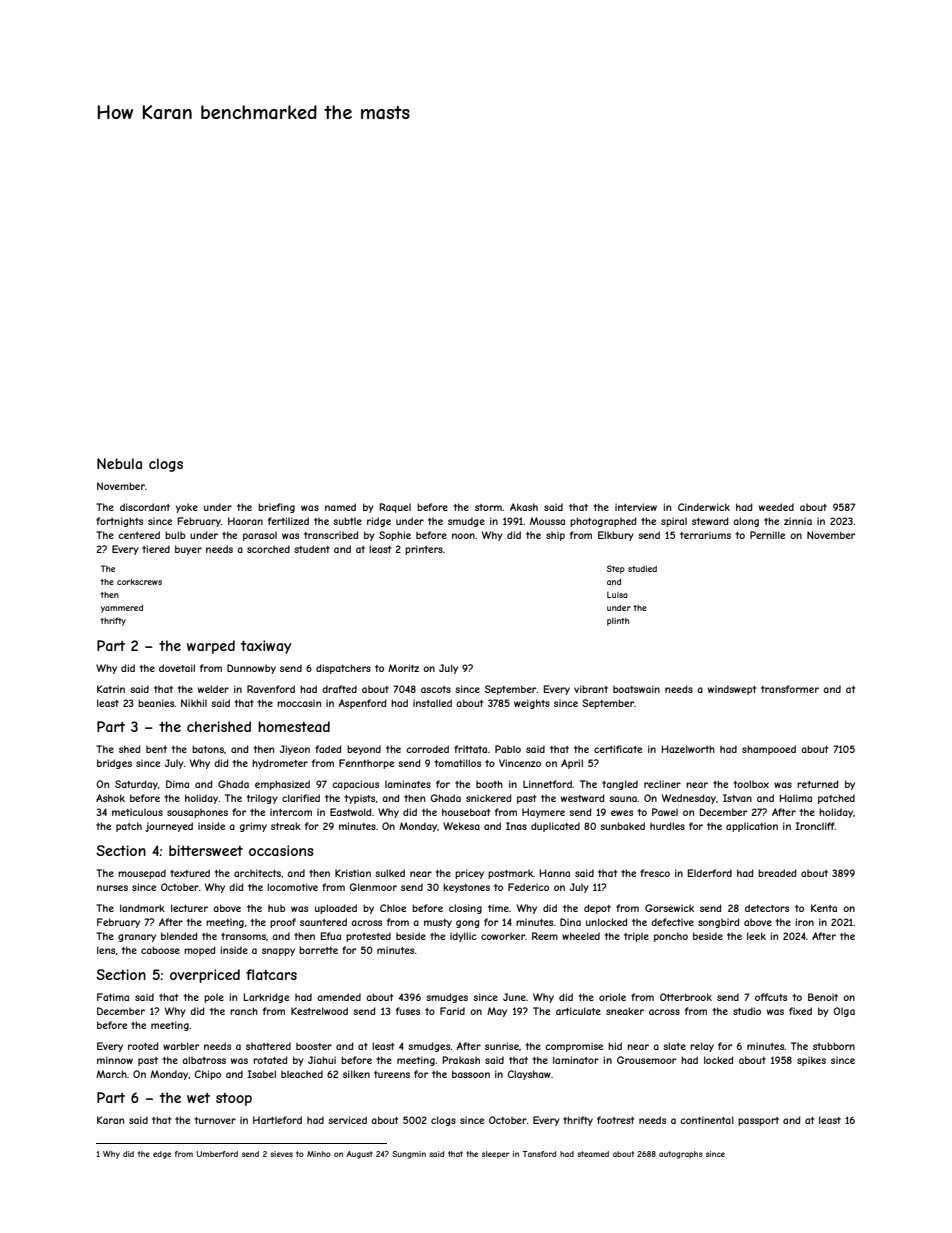 The height and width of the page is (1233, 952). I want to click on returned, so click(818, 784).
